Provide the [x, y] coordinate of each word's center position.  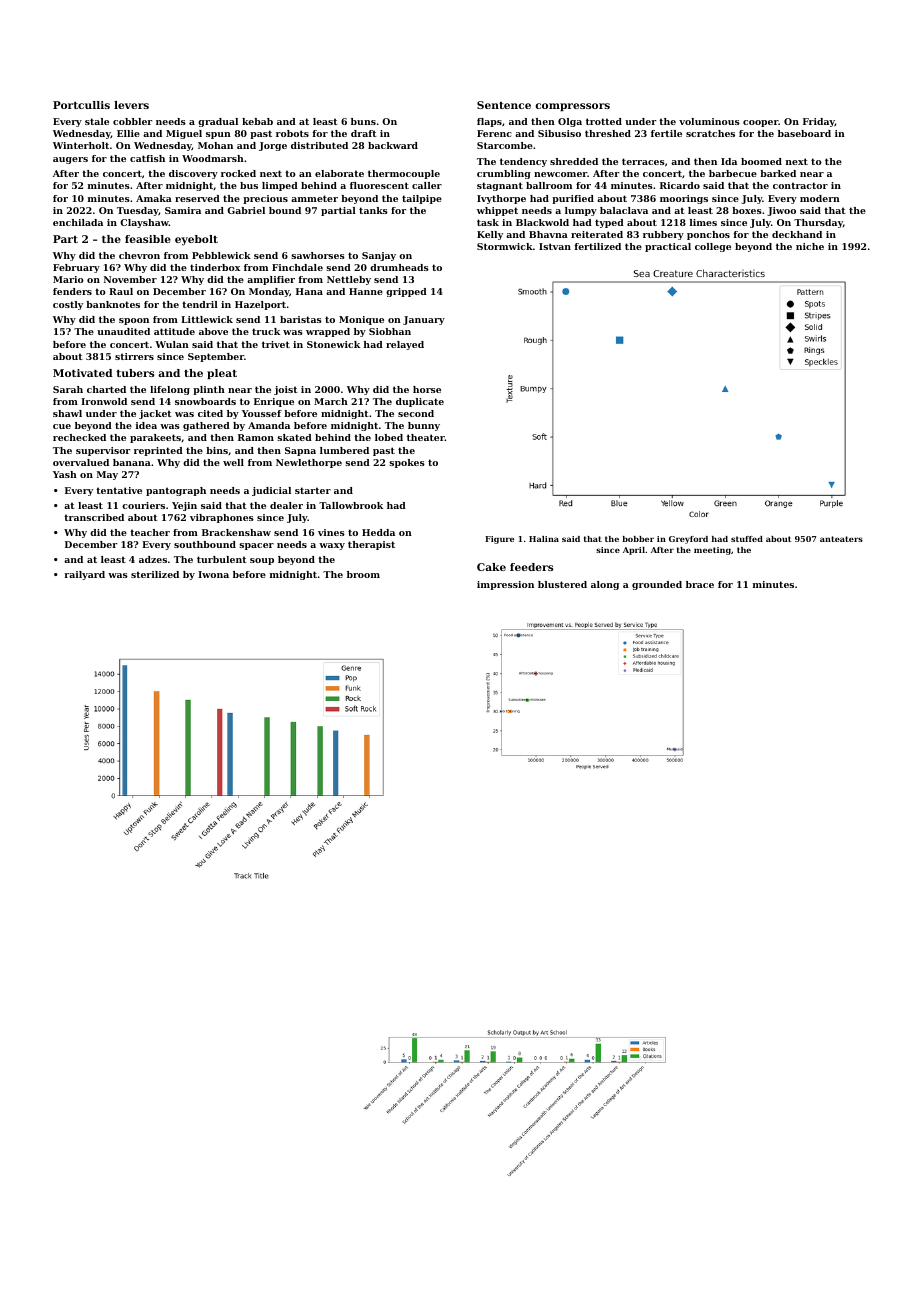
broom [363, 574]
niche [810, 246]
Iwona [213, 574]
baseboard [804, 133]
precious [265, 199]
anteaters [841, 539]
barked [778, 173]
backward [393, 145]
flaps [489, 122]
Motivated [83, 373]
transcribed [94, 517]
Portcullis [81, 105]
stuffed [747, 539]
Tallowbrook [351, 505]
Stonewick [333, 344]
